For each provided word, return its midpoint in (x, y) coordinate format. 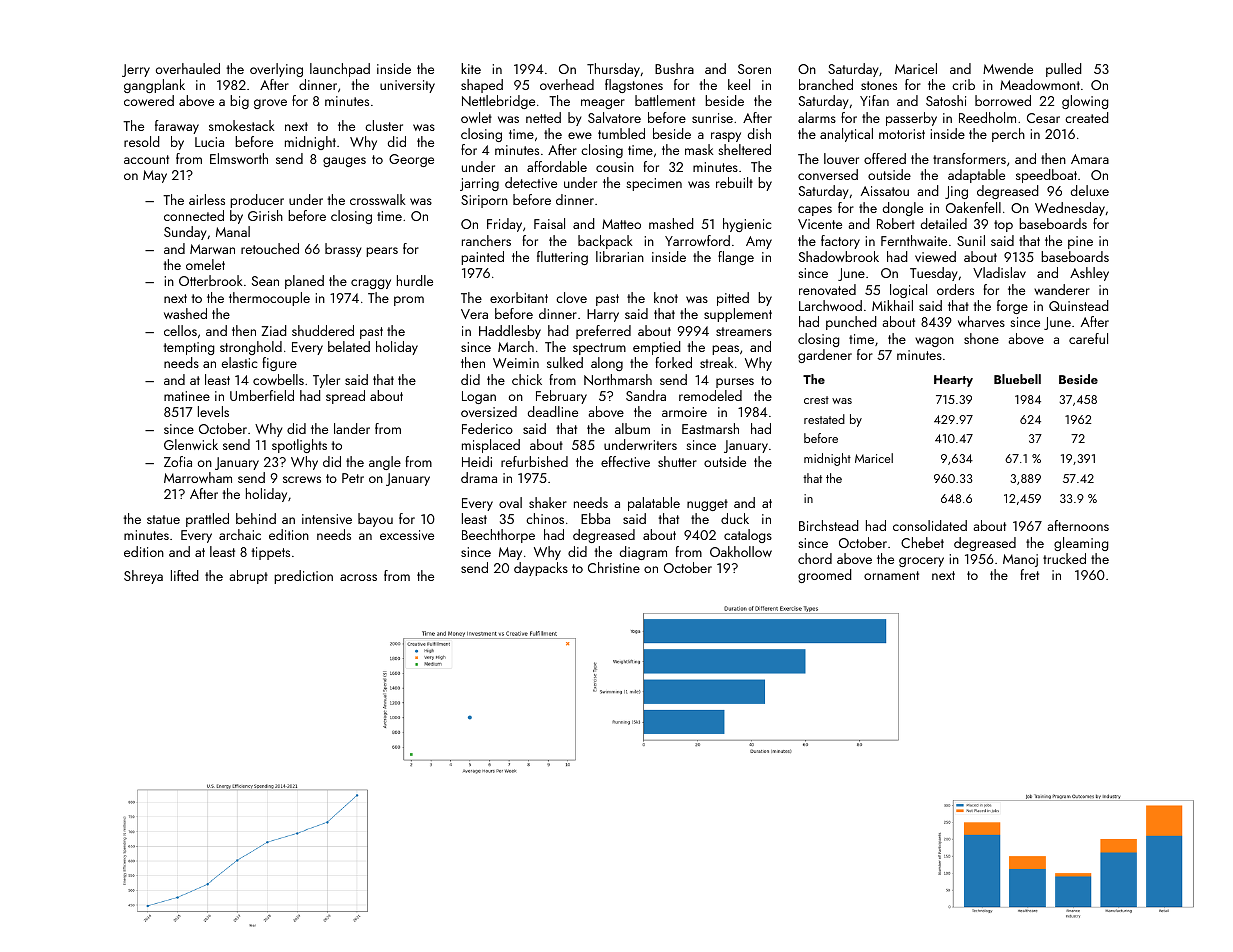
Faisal (549, 223)
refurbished (534, 461)
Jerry (136, 70)
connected (194, 215)
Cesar (1043, 118)
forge (1012, 307)
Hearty (953, 381)
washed (185, 313)
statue (163, 519)
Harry (603, 315)
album (632, 428)
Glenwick (191, 444)
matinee (187, 396)
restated (824, 419)
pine (1080, 242)
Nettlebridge (498, 102)
